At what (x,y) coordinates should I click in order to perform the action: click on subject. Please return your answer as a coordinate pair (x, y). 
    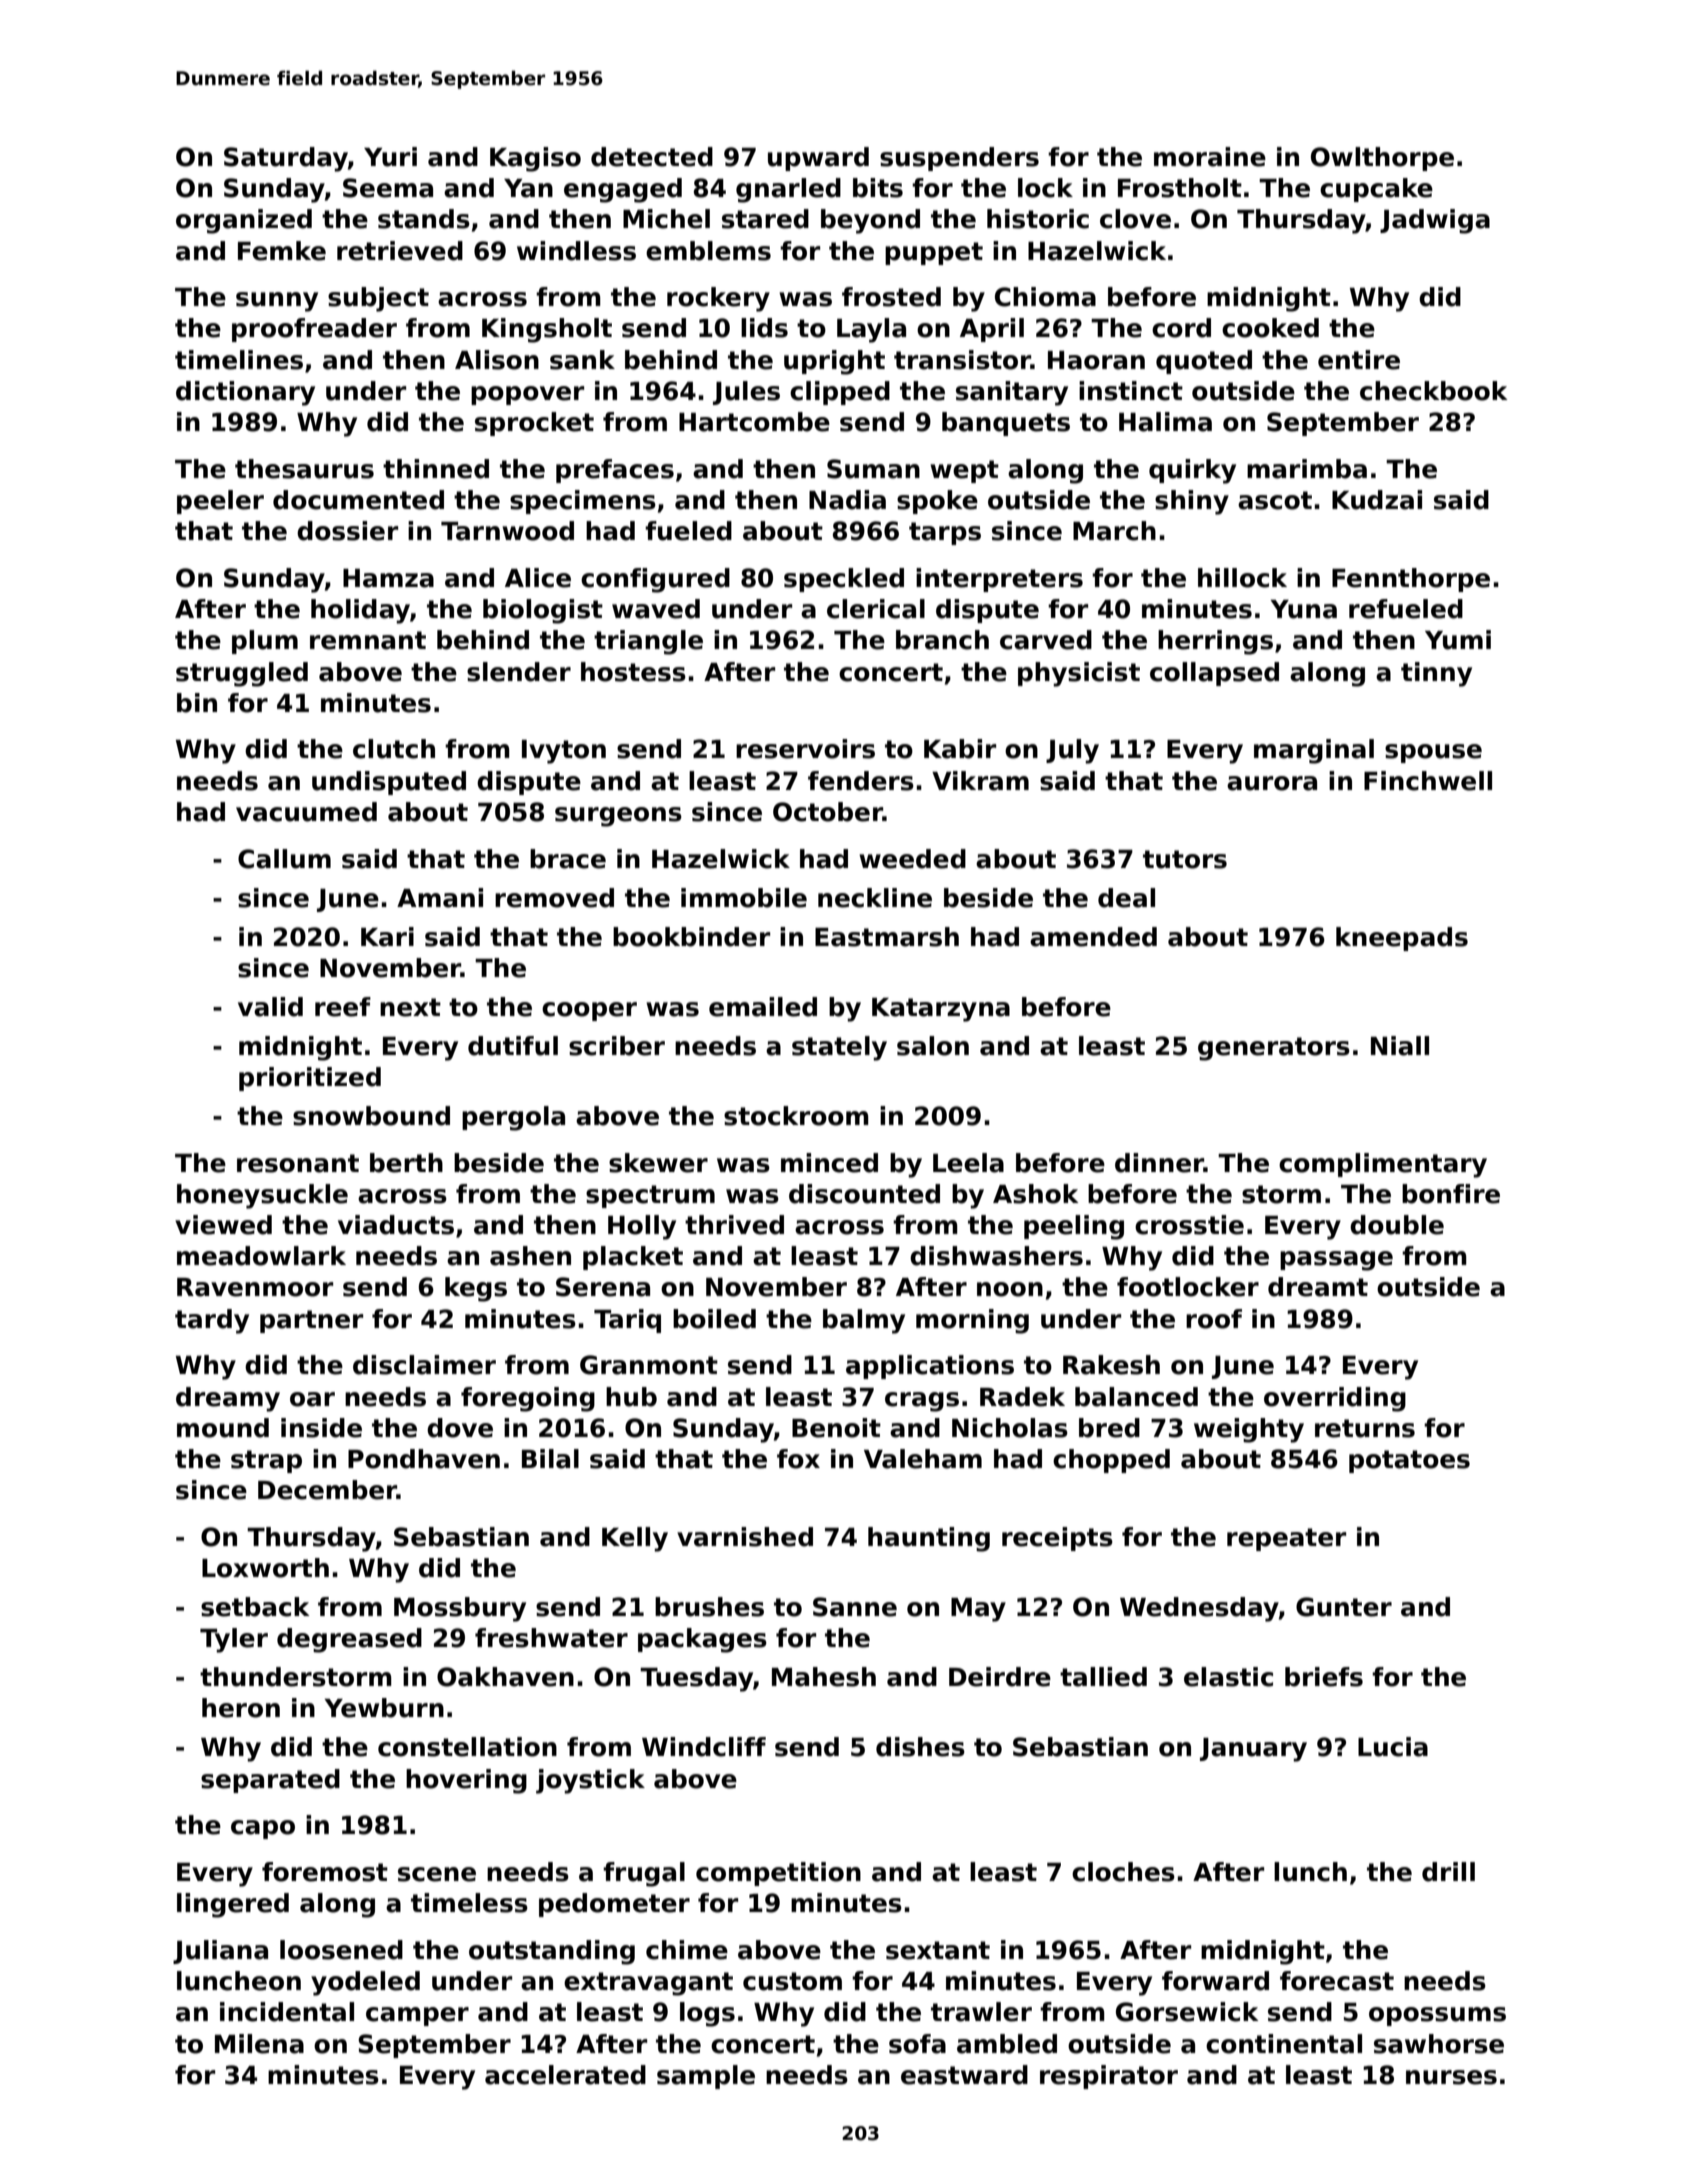
    Looking at the image, I should click on (378, 299).
